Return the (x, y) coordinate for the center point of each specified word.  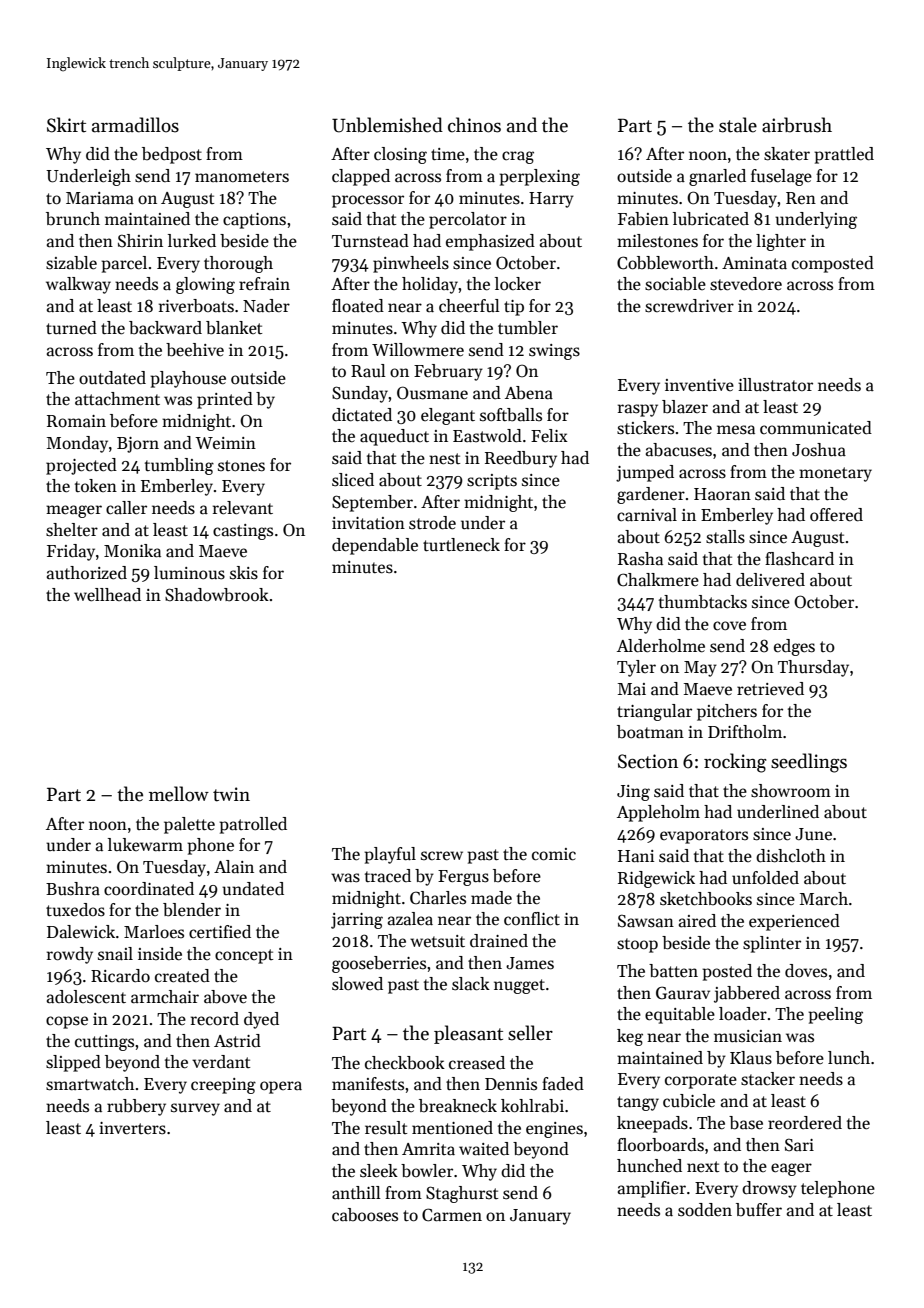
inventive (699, 385)
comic (554, 854)
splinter (772, 944)
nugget (519, 986)
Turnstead (370, 241)
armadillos (135, 125)
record (215, 1019)
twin (231, 794)
